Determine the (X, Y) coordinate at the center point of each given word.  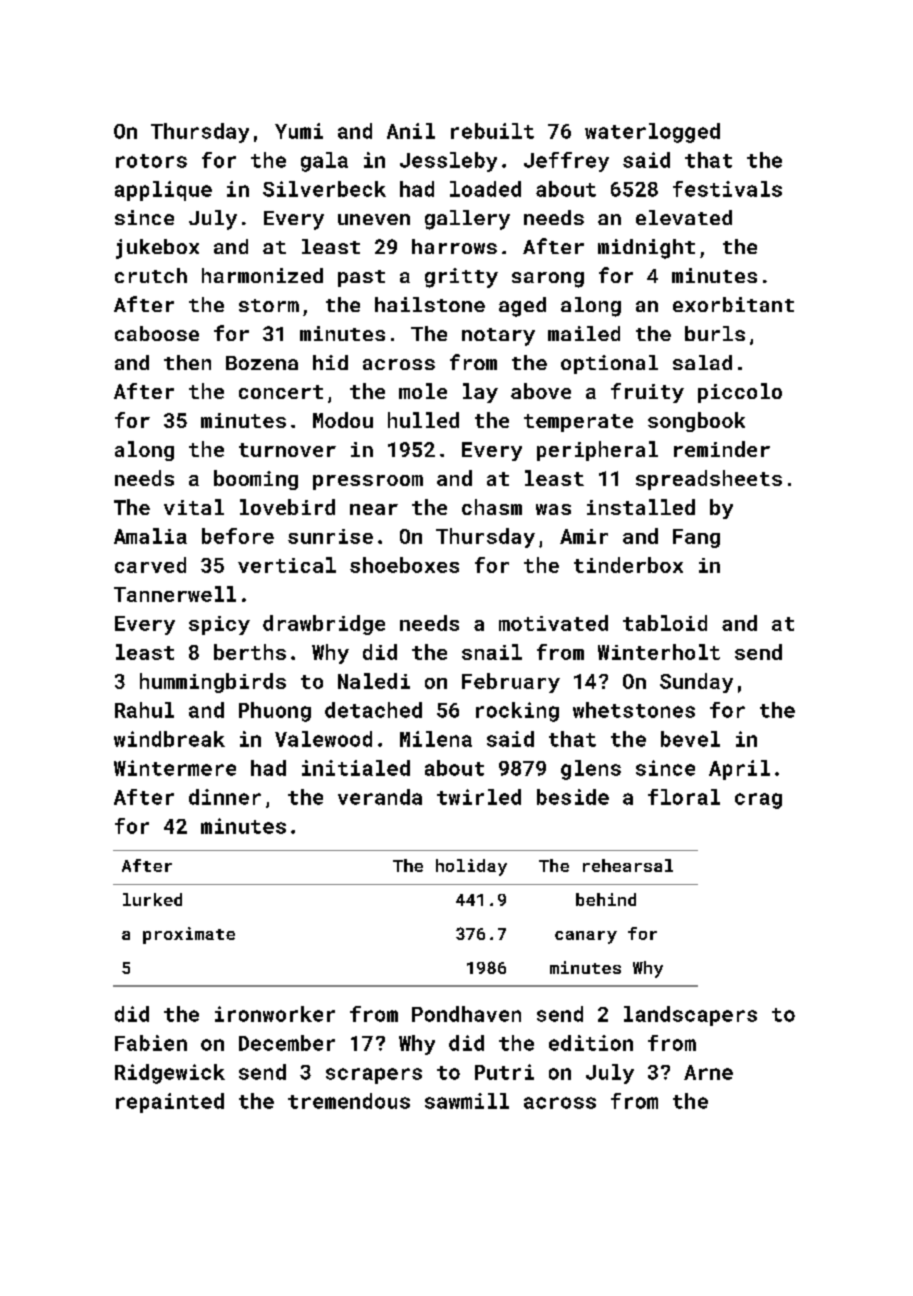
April (739, 770)
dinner (225, 797)
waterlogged (652, 133)
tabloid (665, 623)
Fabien (151, 1043)
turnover (287, 450)
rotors (151, 161)
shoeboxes (404, 565)
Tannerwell (175, 594)
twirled (479, 797)
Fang (696, 538)
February (511, 683)
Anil (411, 131)
